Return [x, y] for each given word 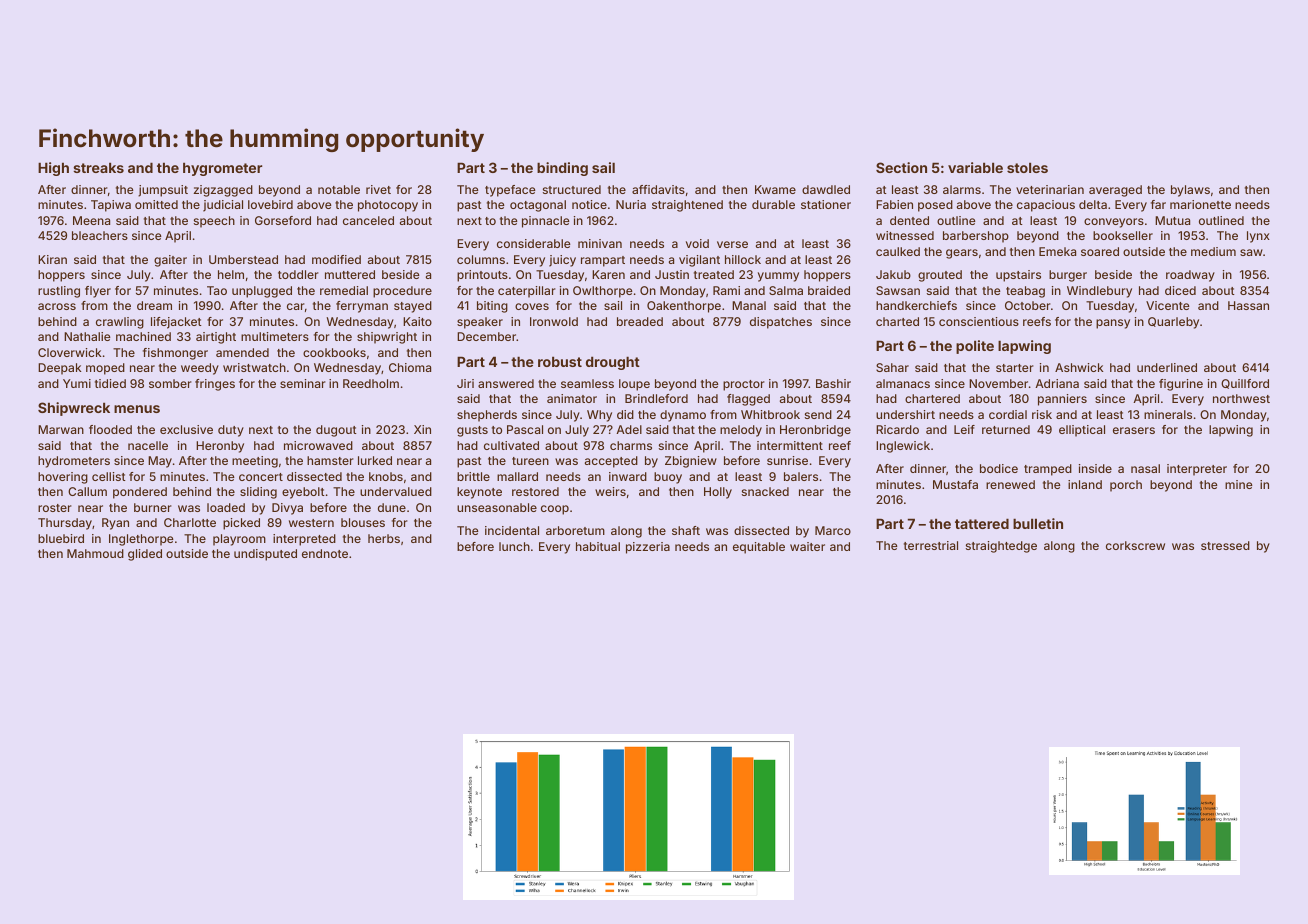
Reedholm [371, 383]
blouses [363, 522]
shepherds [487, 416]
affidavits [658, 189]
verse [732, 244]
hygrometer [222, 169]
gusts [472, 431]
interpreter [1197, 470]
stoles [1027, 167]
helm [231, 274]
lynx [1258, 237]
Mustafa [955, 484]
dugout [336, 431]
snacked [765, 491]
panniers [1062, 400]
